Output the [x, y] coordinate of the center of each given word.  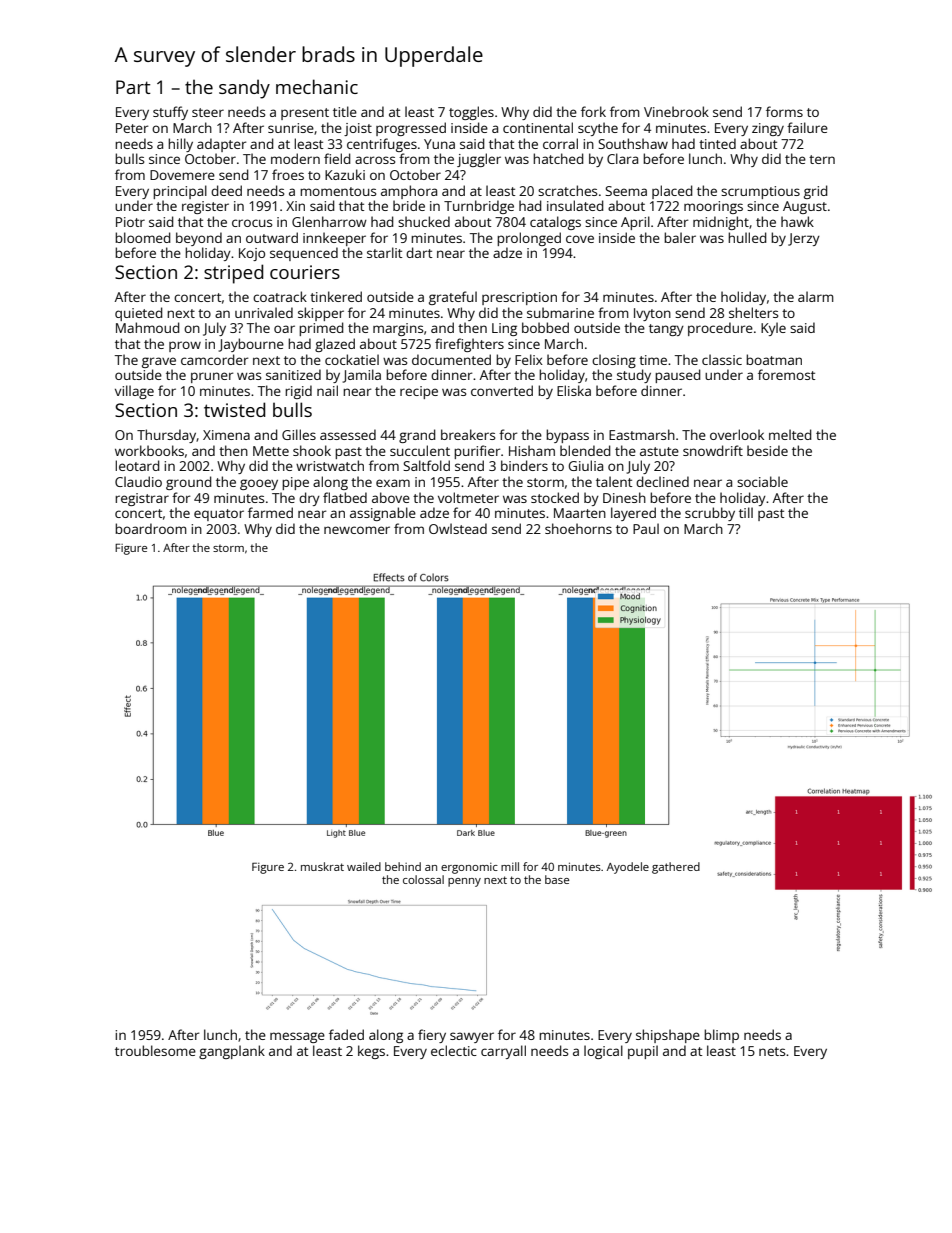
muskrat [322, 866]
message [297, 1037]
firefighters [469, 345]
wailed [364, 866]
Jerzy [804, 239]
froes [288, 174]
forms [784, 111]
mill [510, 866]
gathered [676, 868]
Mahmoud [148, 327]
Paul [646, 528]
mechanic [317, 86]
